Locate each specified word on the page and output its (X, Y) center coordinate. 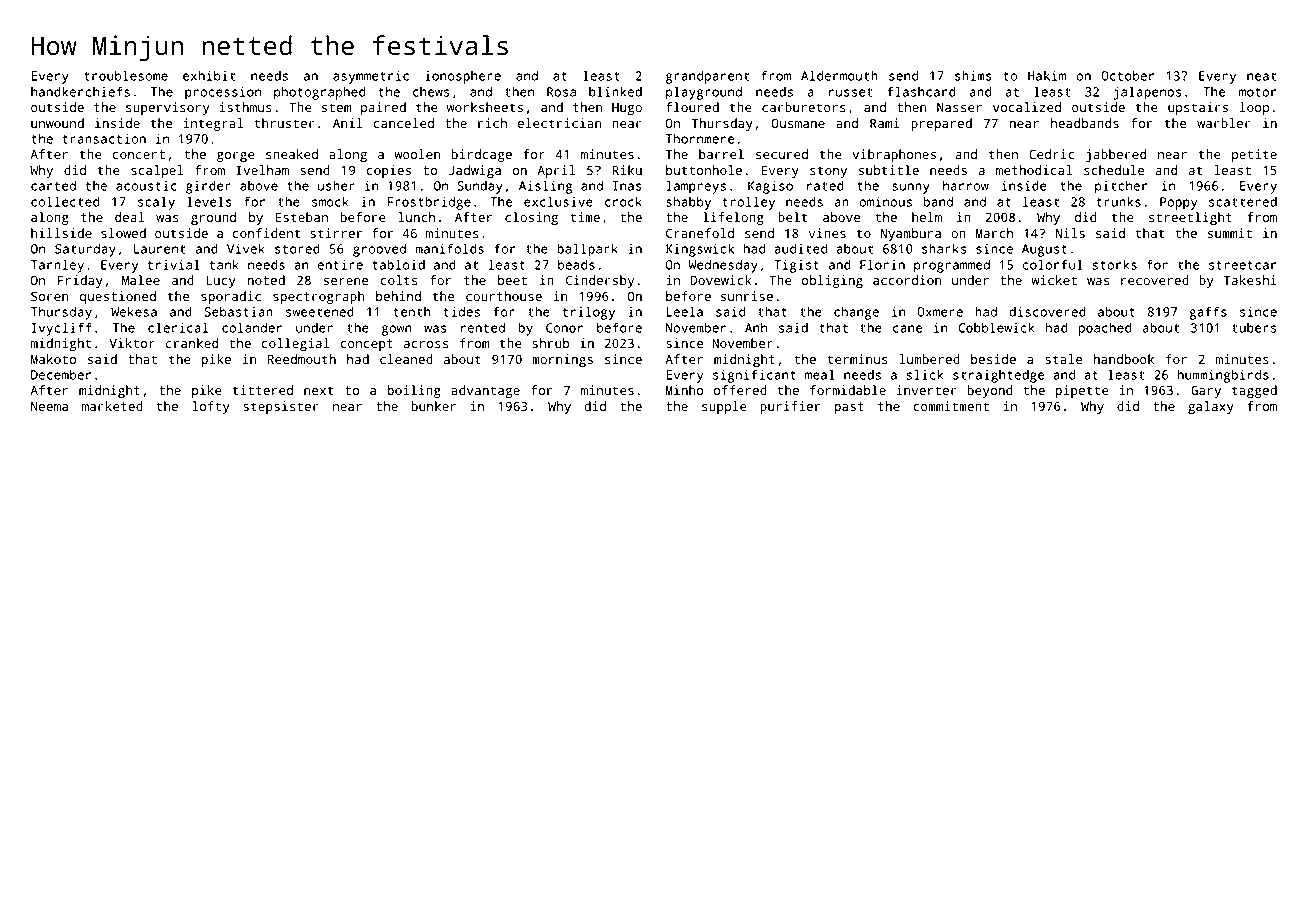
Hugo (627, 109)
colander (252, 327)
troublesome (126, 75)
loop (1254, 108)
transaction (104, 139)
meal (820, 374)
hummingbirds (1223, 376)
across (426, 344)
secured (782, 154)
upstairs (1198, 108)
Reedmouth (302, 359)
